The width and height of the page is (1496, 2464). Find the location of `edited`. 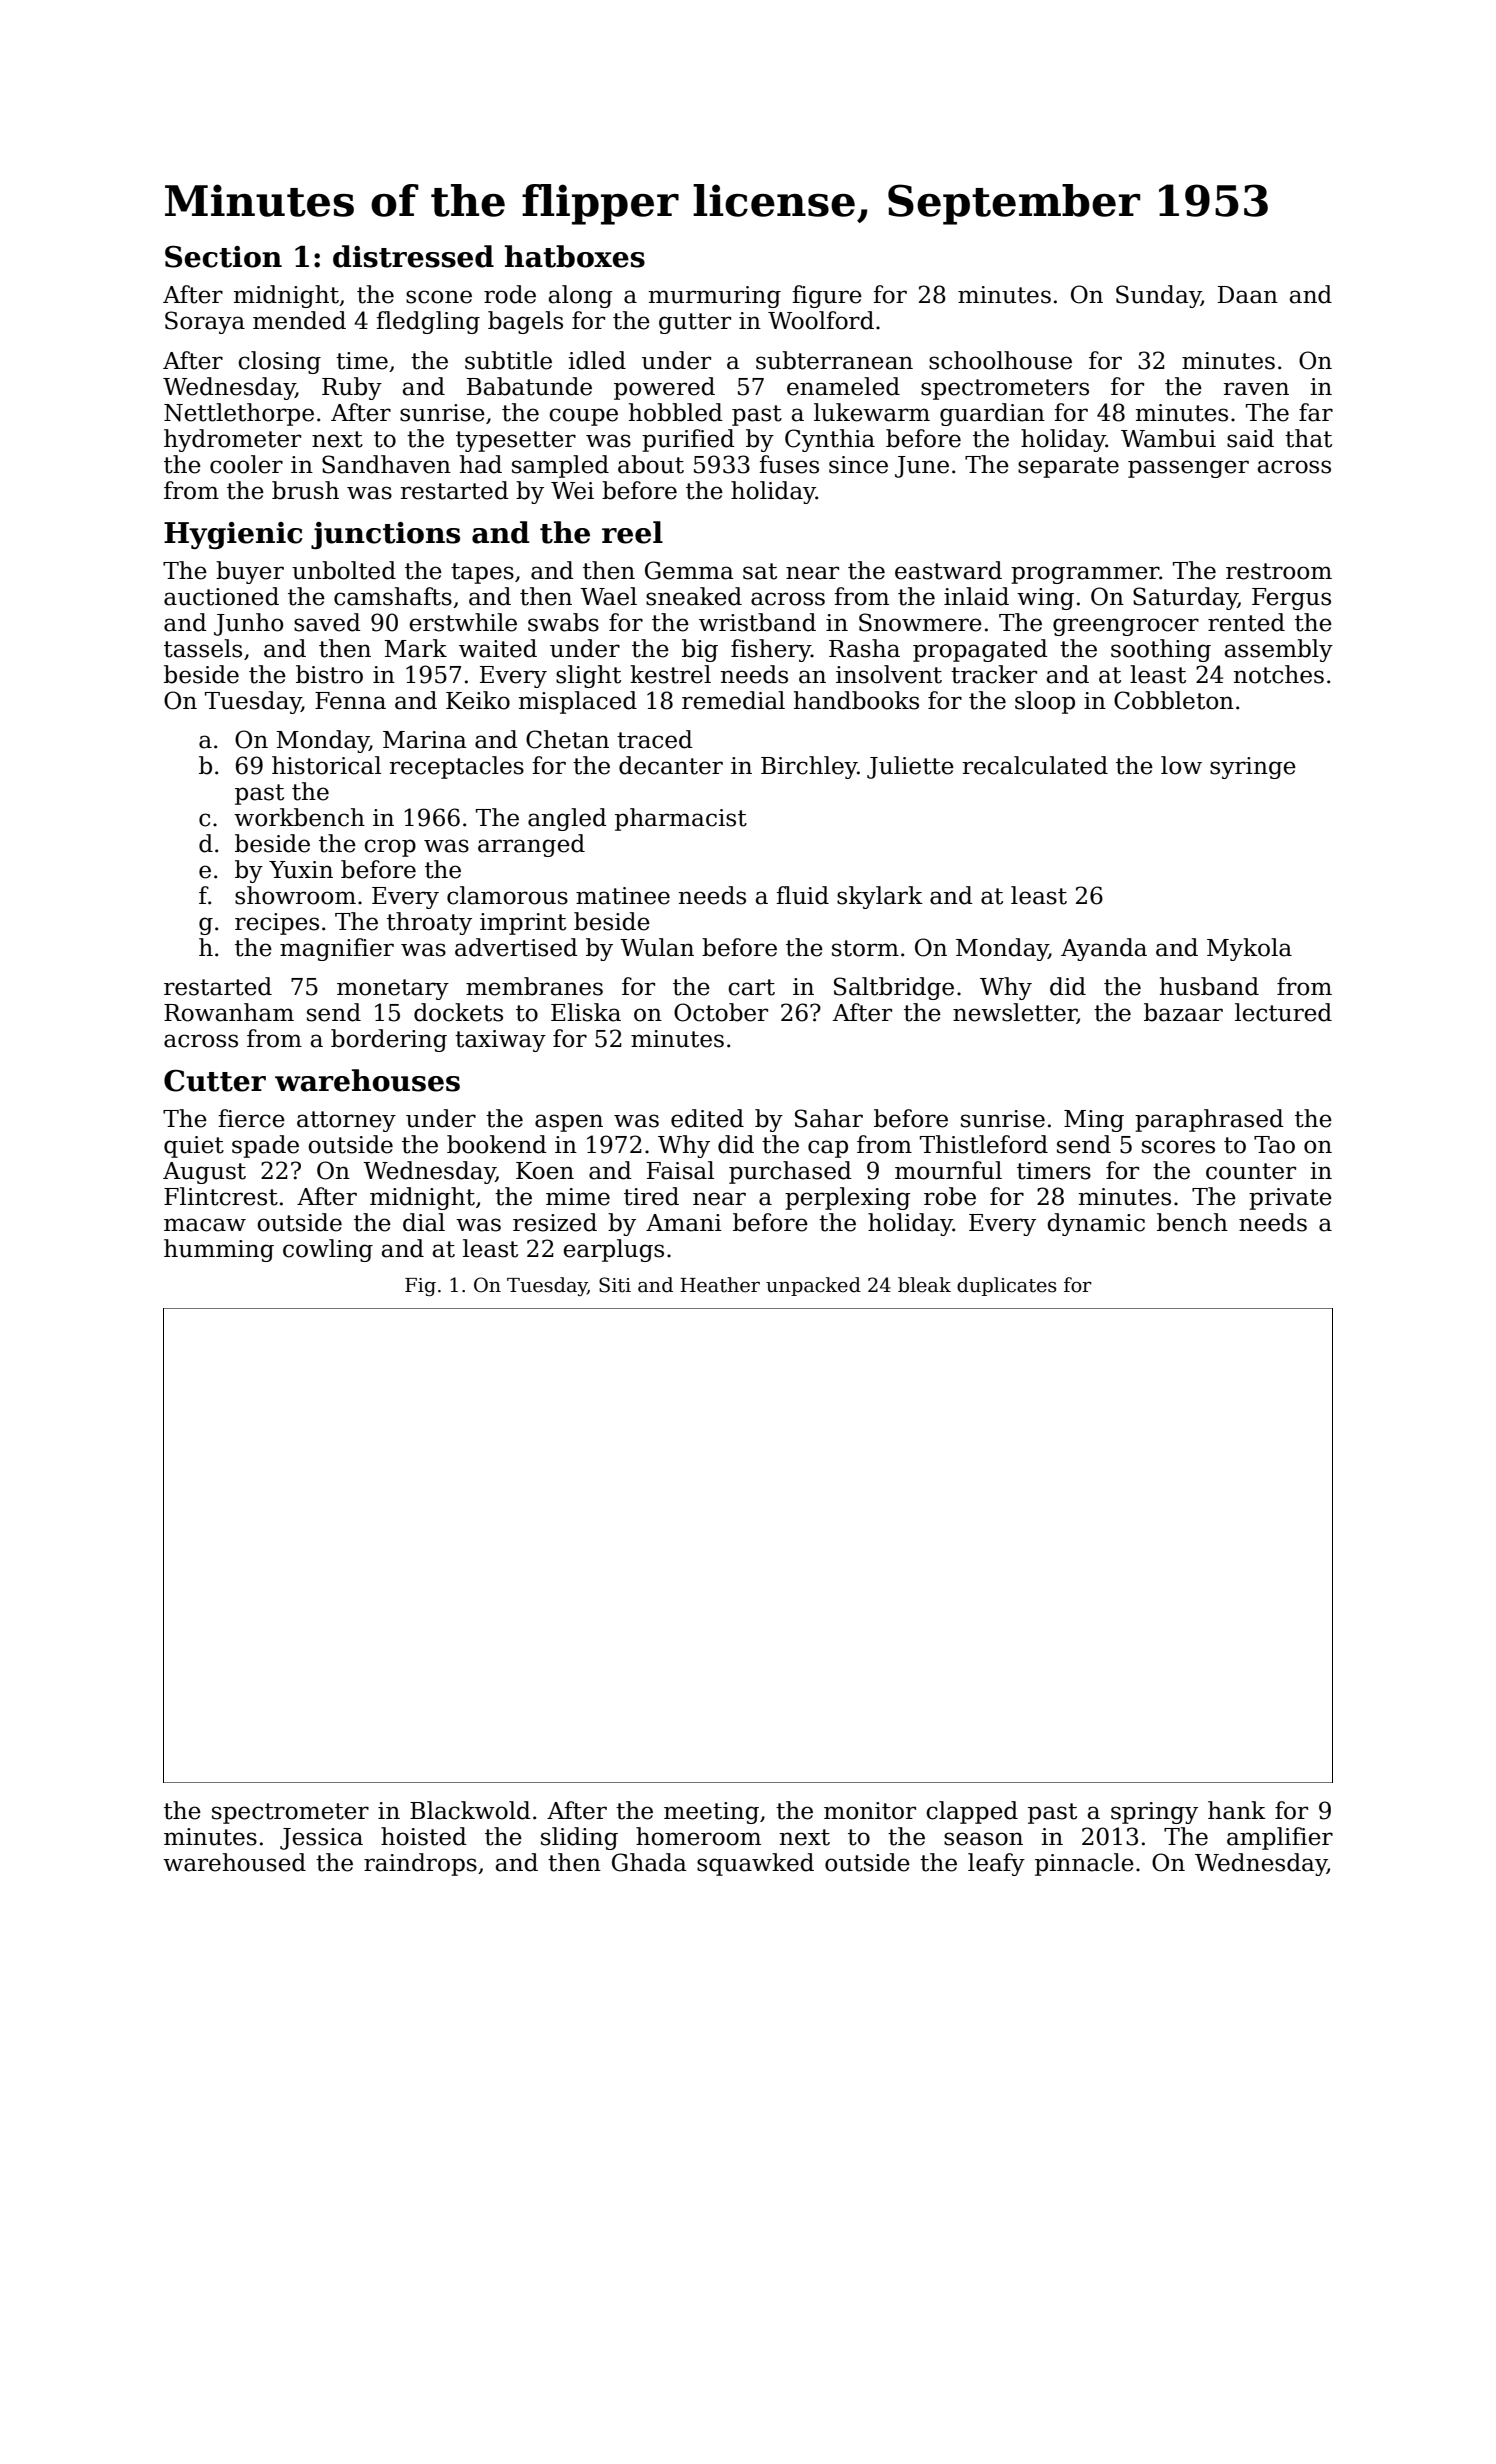

edited is located at coordinates (707, 1118).
